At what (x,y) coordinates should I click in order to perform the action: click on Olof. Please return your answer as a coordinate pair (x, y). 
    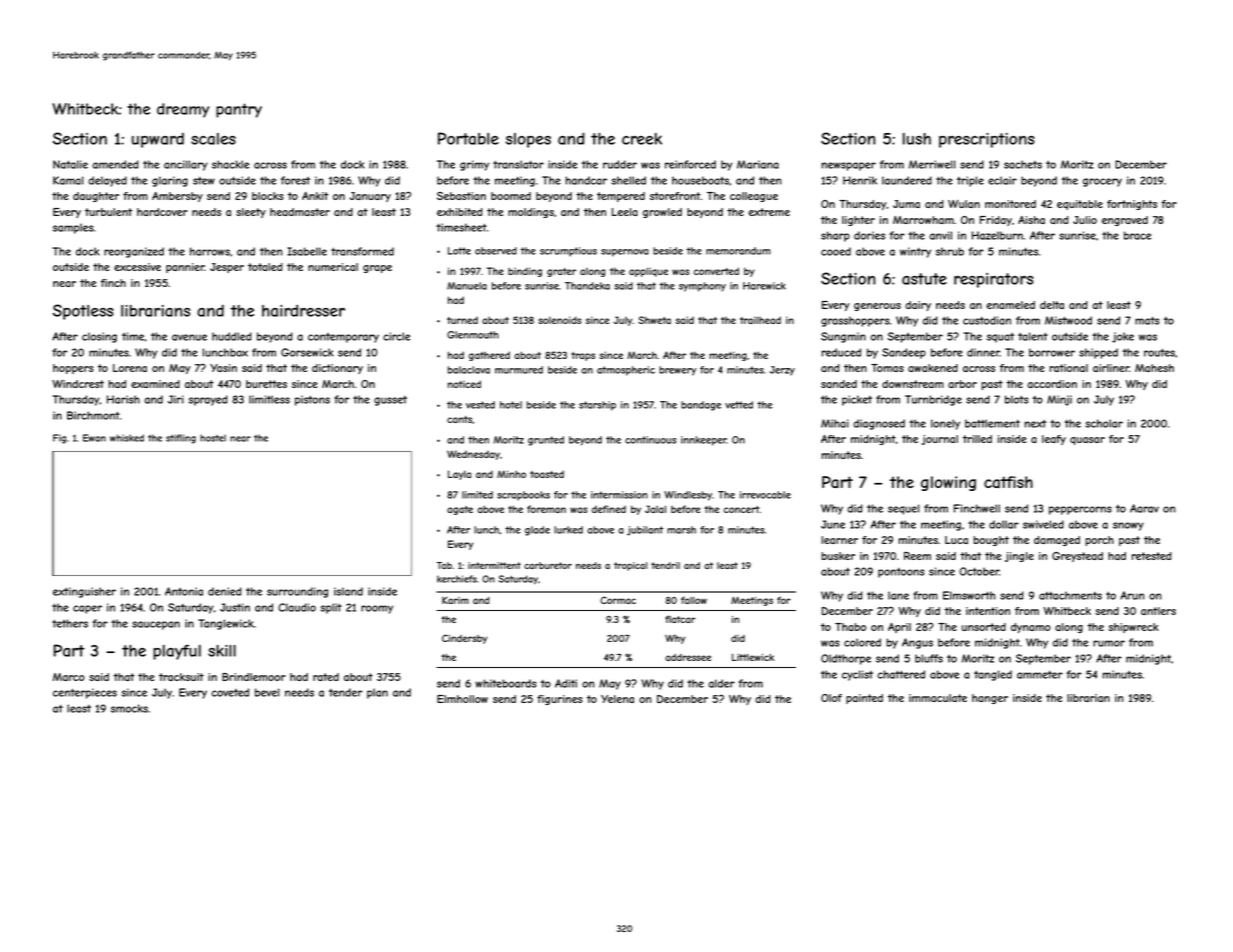
    Looking at the image, I should click on (831, 698).
